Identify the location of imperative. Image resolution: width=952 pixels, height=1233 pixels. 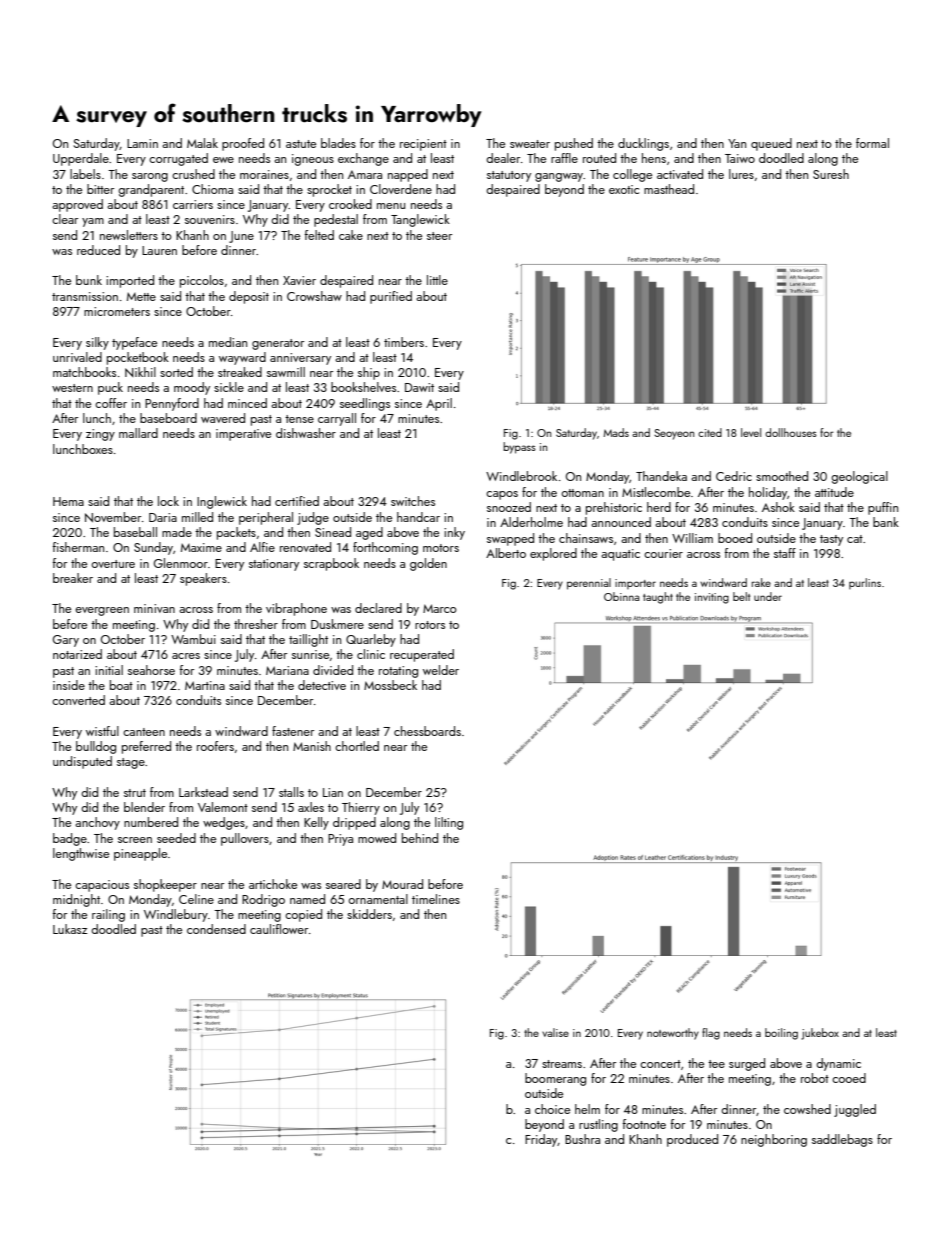
(243, 435).
